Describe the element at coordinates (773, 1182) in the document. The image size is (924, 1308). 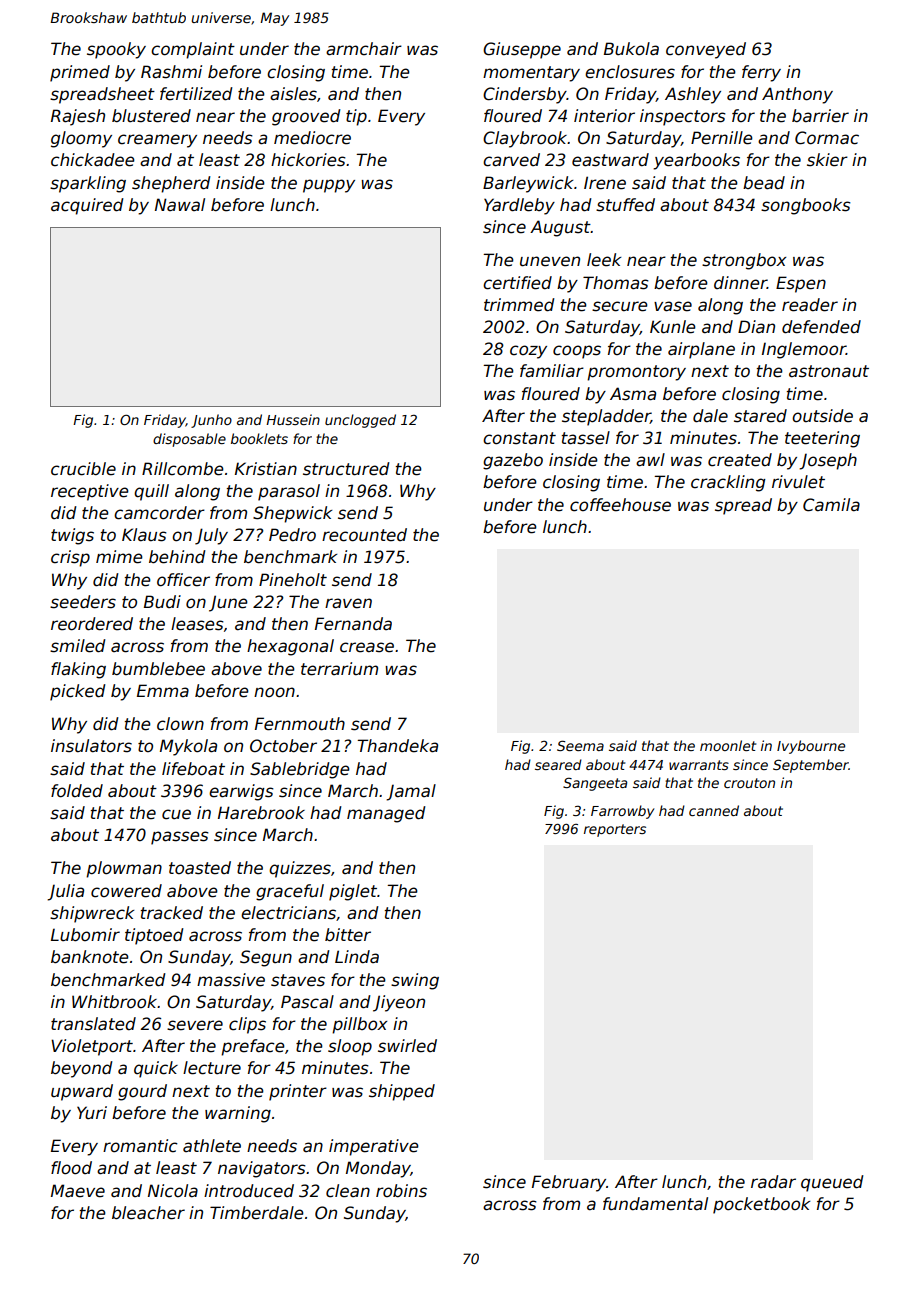
I see `radar` at that location.
